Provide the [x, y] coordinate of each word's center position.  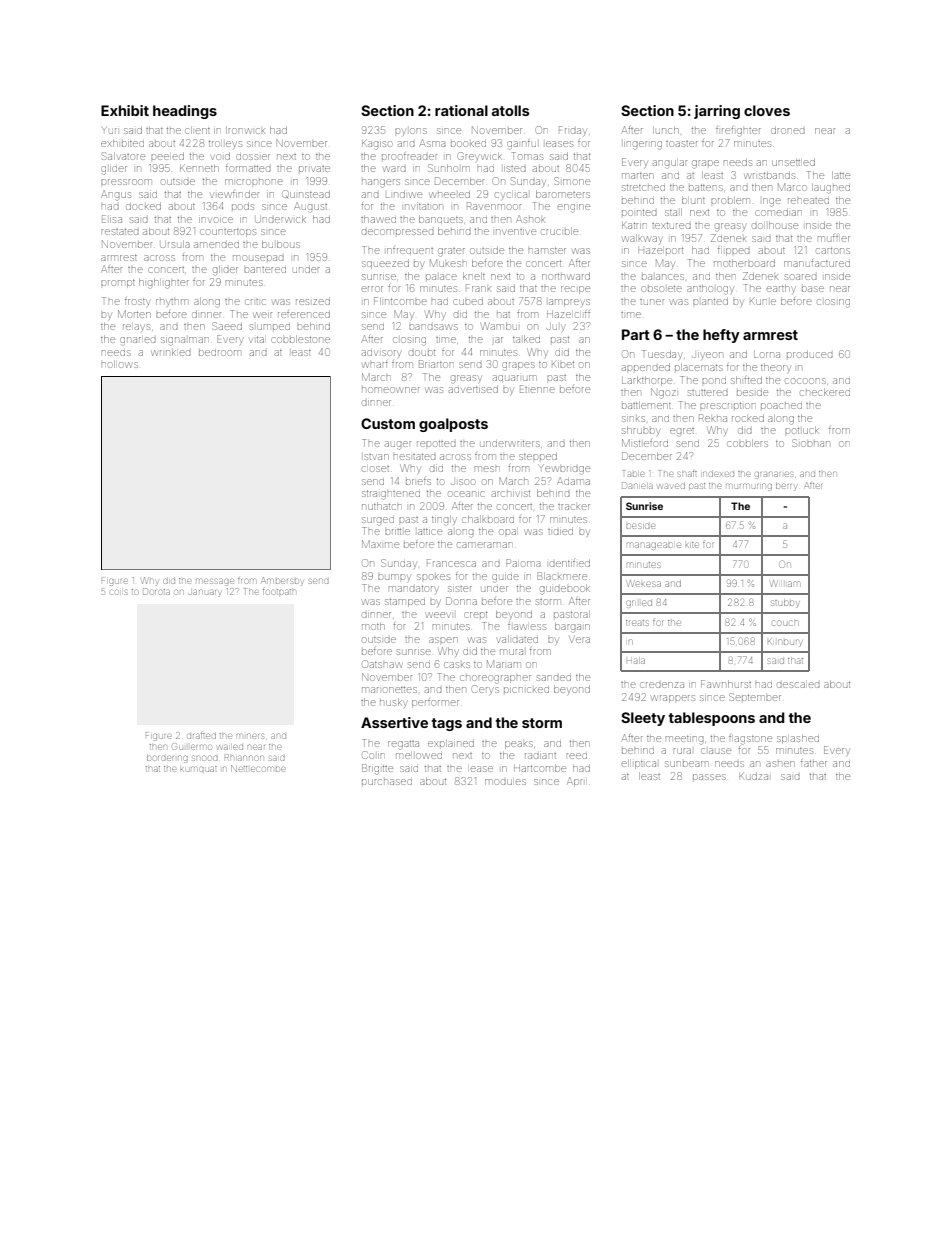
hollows [120, 364]
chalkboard [488, 519]
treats [637, 623]
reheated [808, 201]
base [813, 289]
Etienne [537, 389]
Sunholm [448, 168]
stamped [405, 603]
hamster [547, 251]
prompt [118, 284]
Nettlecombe [258, 768]
